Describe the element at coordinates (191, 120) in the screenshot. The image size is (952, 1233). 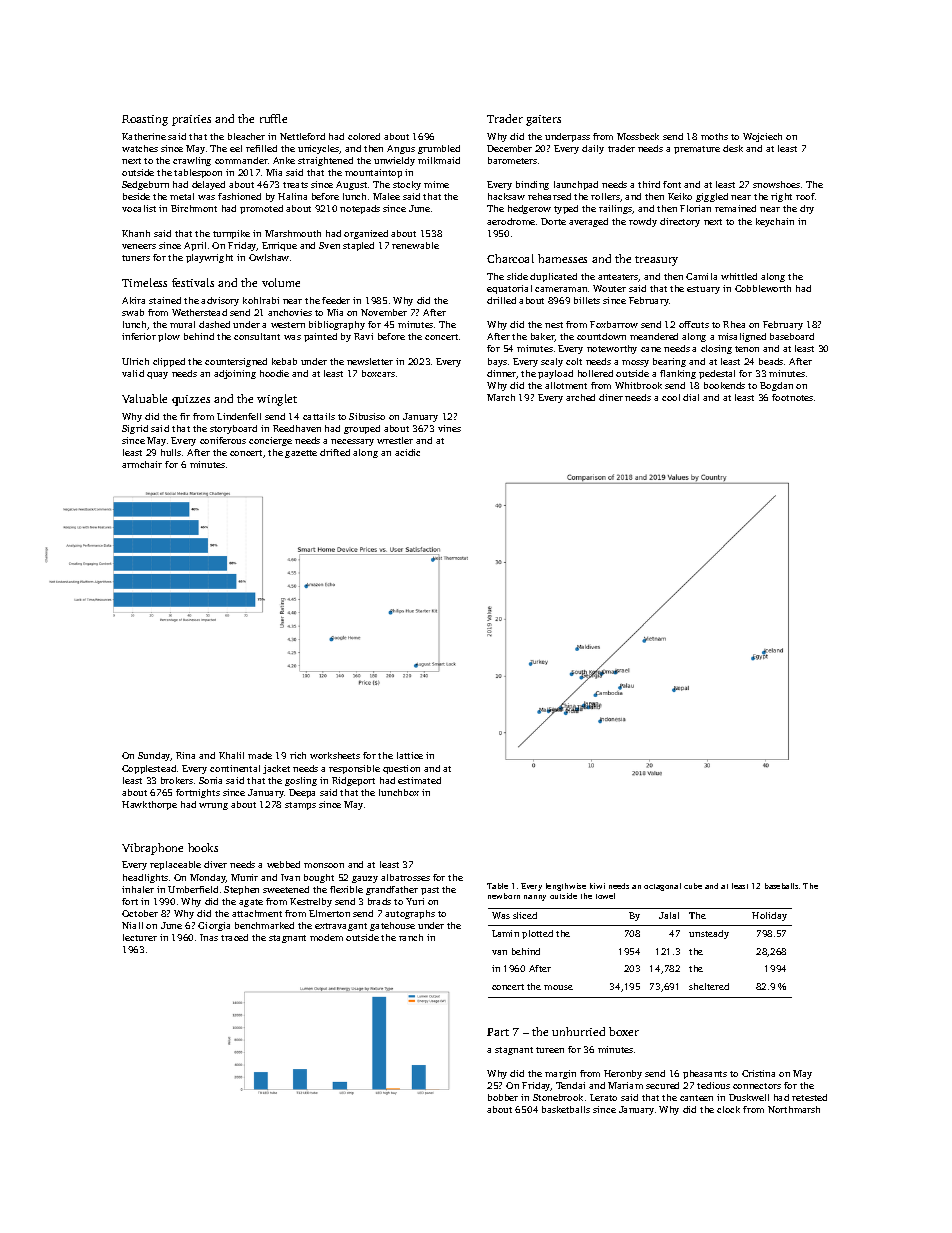
I see `prairies` at that location.
